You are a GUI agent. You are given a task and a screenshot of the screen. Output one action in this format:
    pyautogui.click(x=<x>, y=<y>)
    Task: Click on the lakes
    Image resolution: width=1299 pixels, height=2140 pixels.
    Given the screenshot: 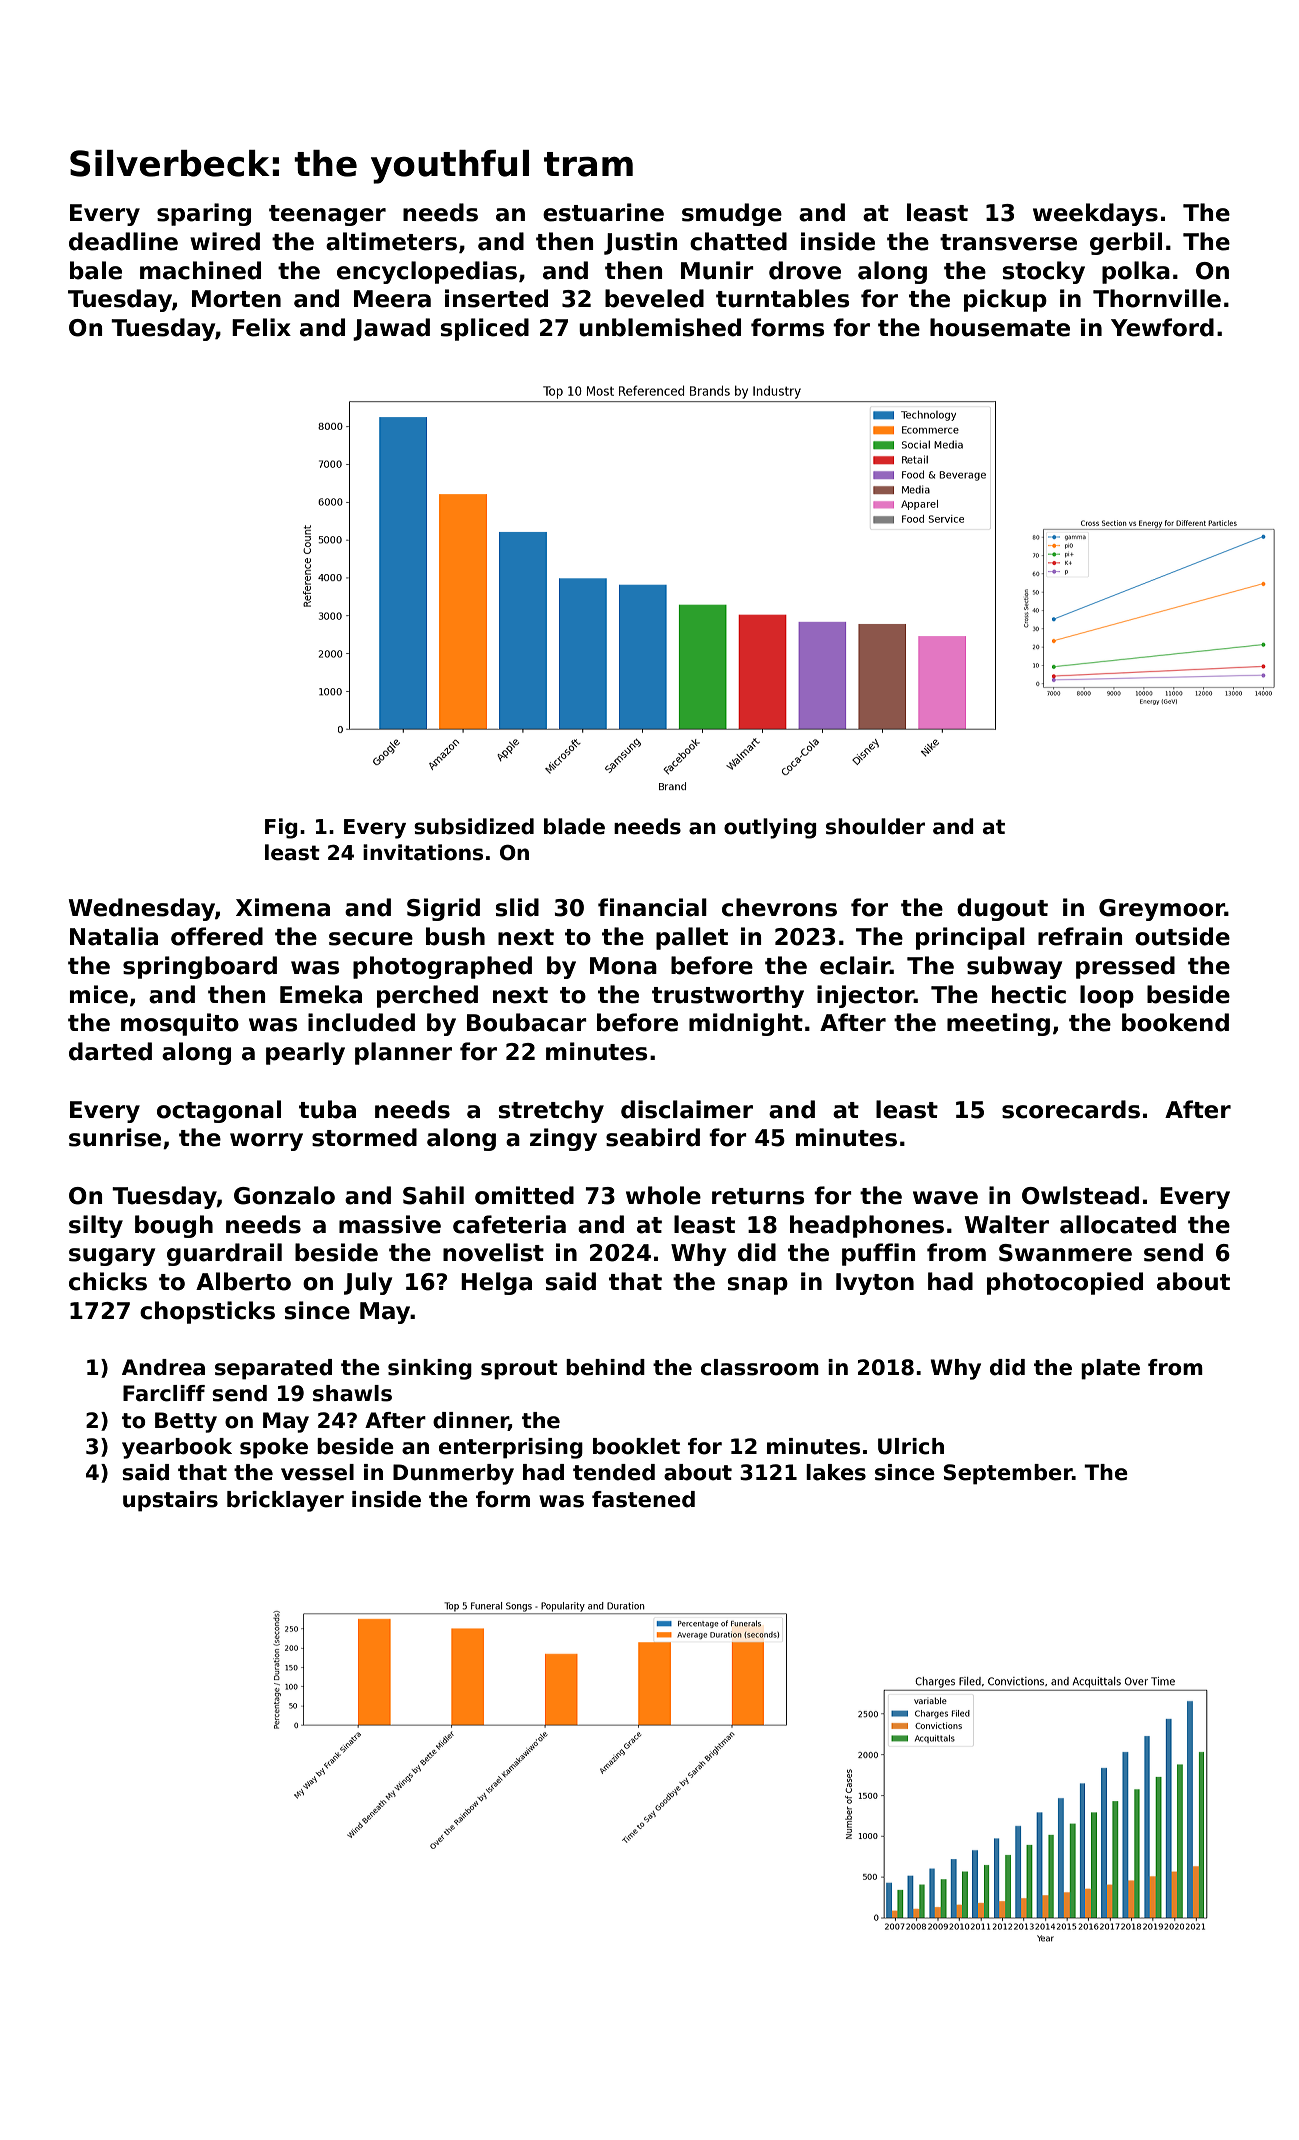 What is the action you would take?
    pyautogui.click(x=836, y=1472)
